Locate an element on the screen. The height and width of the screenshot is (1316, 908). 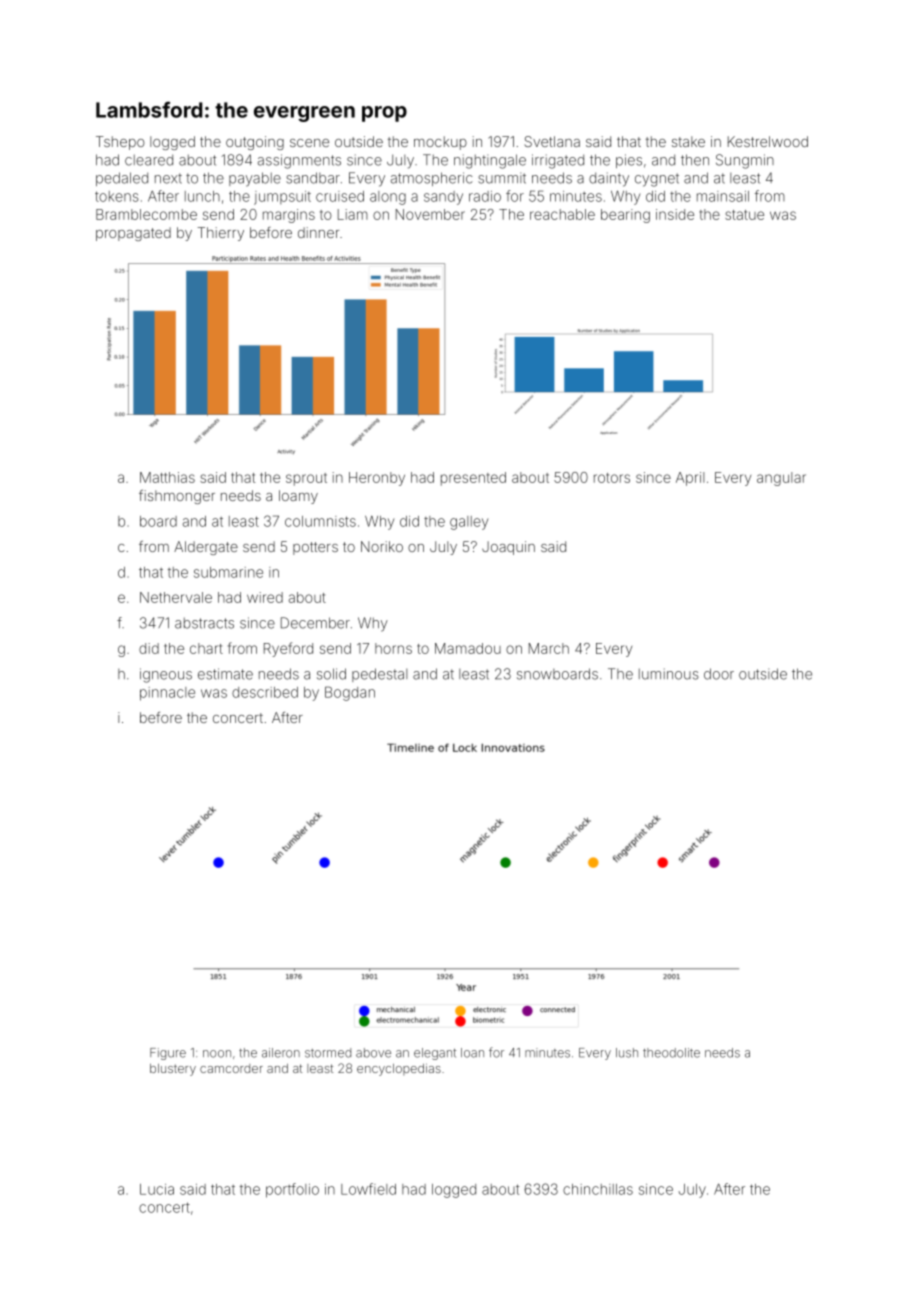
Heronby is located at coordinates (377, 479).
